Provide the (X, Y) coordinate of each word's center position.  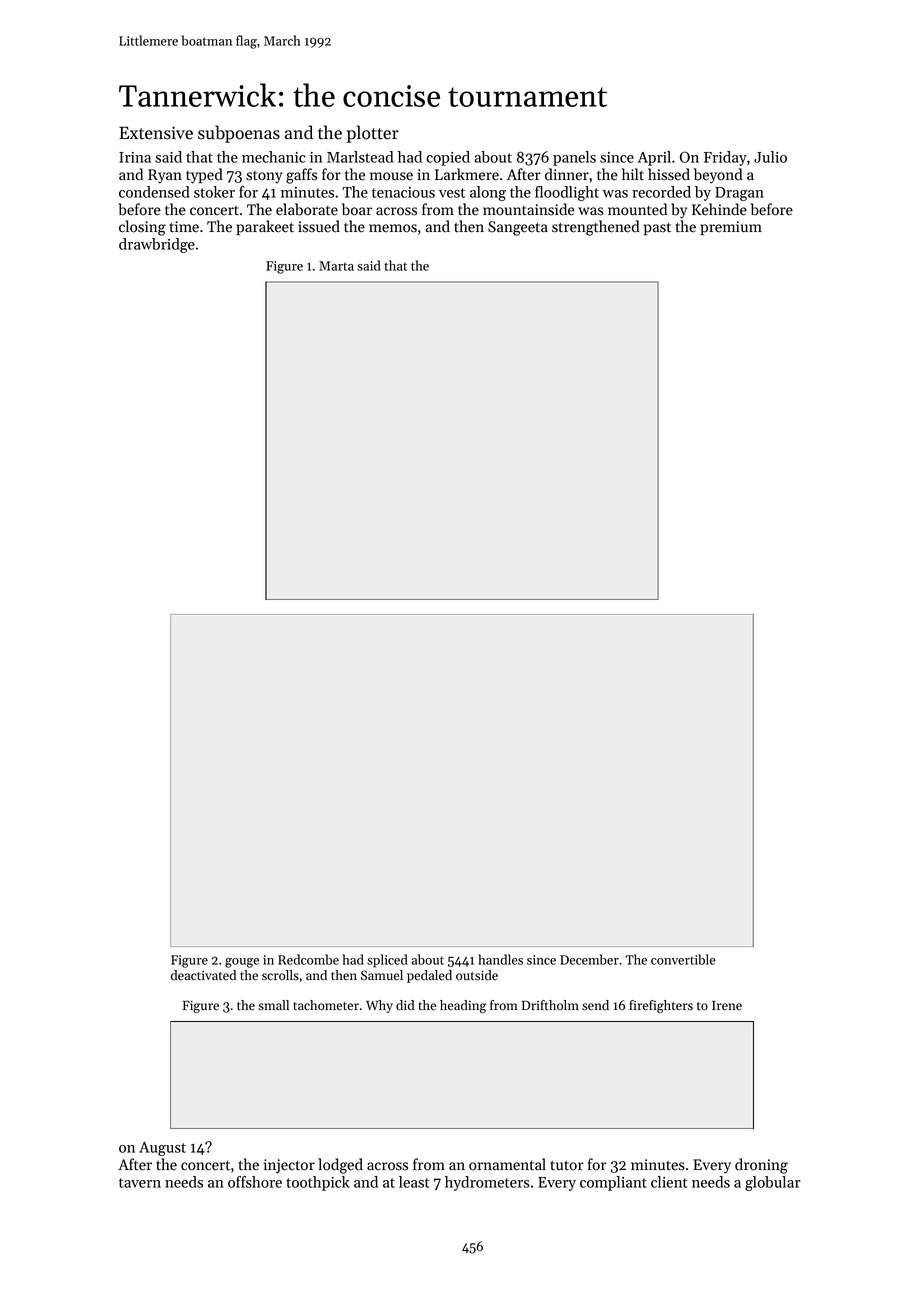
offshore (255, 1182)
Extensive (156, 133)
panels (574, 158)
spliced (387, 961)
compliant (613, 1183)
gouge (242, 963)
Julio (770, 157)
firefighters (661, 1006)
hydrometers (487, 1183)
